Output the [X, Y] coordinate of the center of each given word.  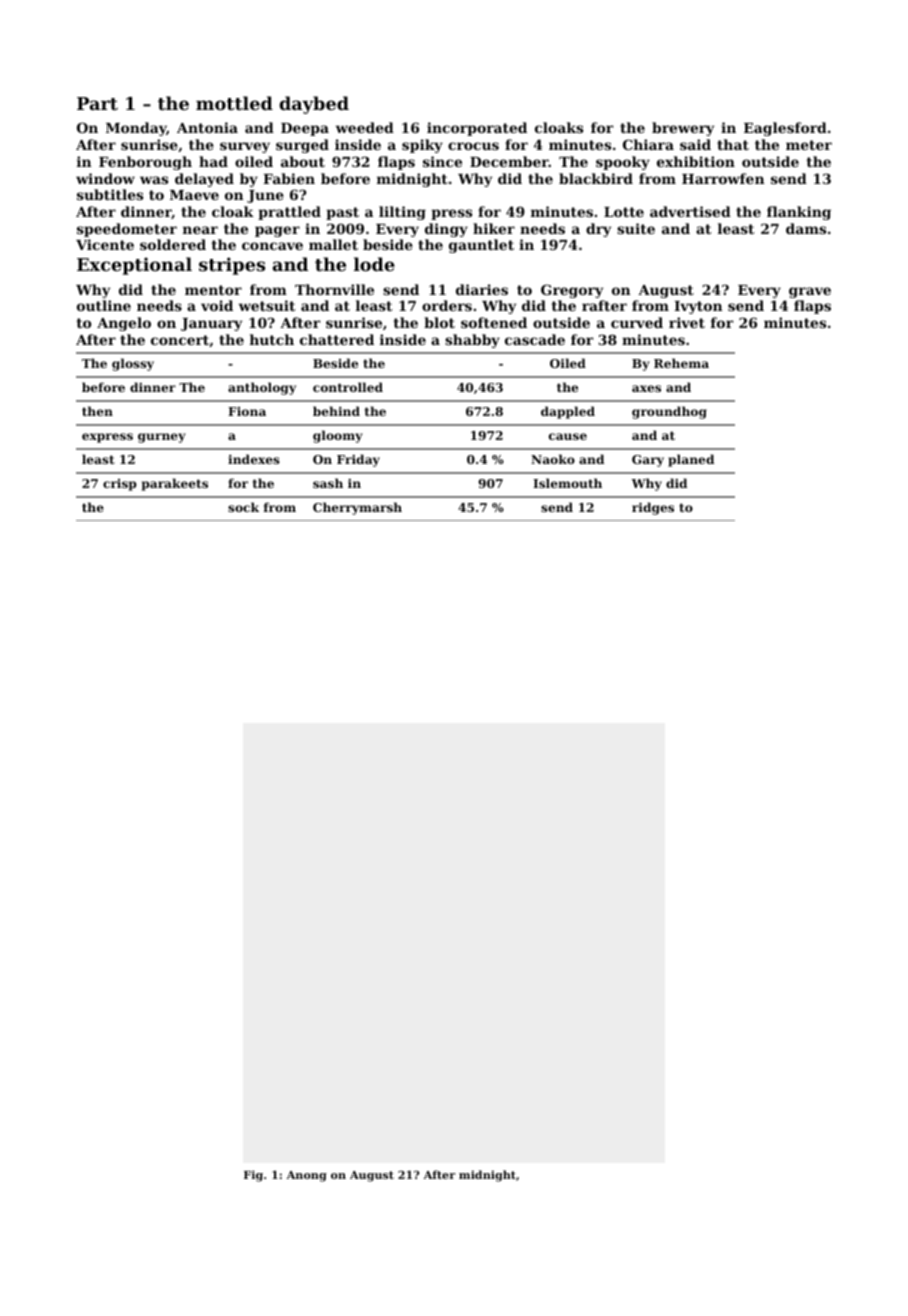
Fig [253, 1176]
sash [328, 483]
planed [691, 460]
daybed [314, 105]
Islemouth [567, 483]
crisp [120, 485]
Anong [307, 1176]
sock [243, 507]
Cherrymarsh [357, 508]
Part [97, 103]
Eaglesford [785, 129]
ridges [653, 508]
